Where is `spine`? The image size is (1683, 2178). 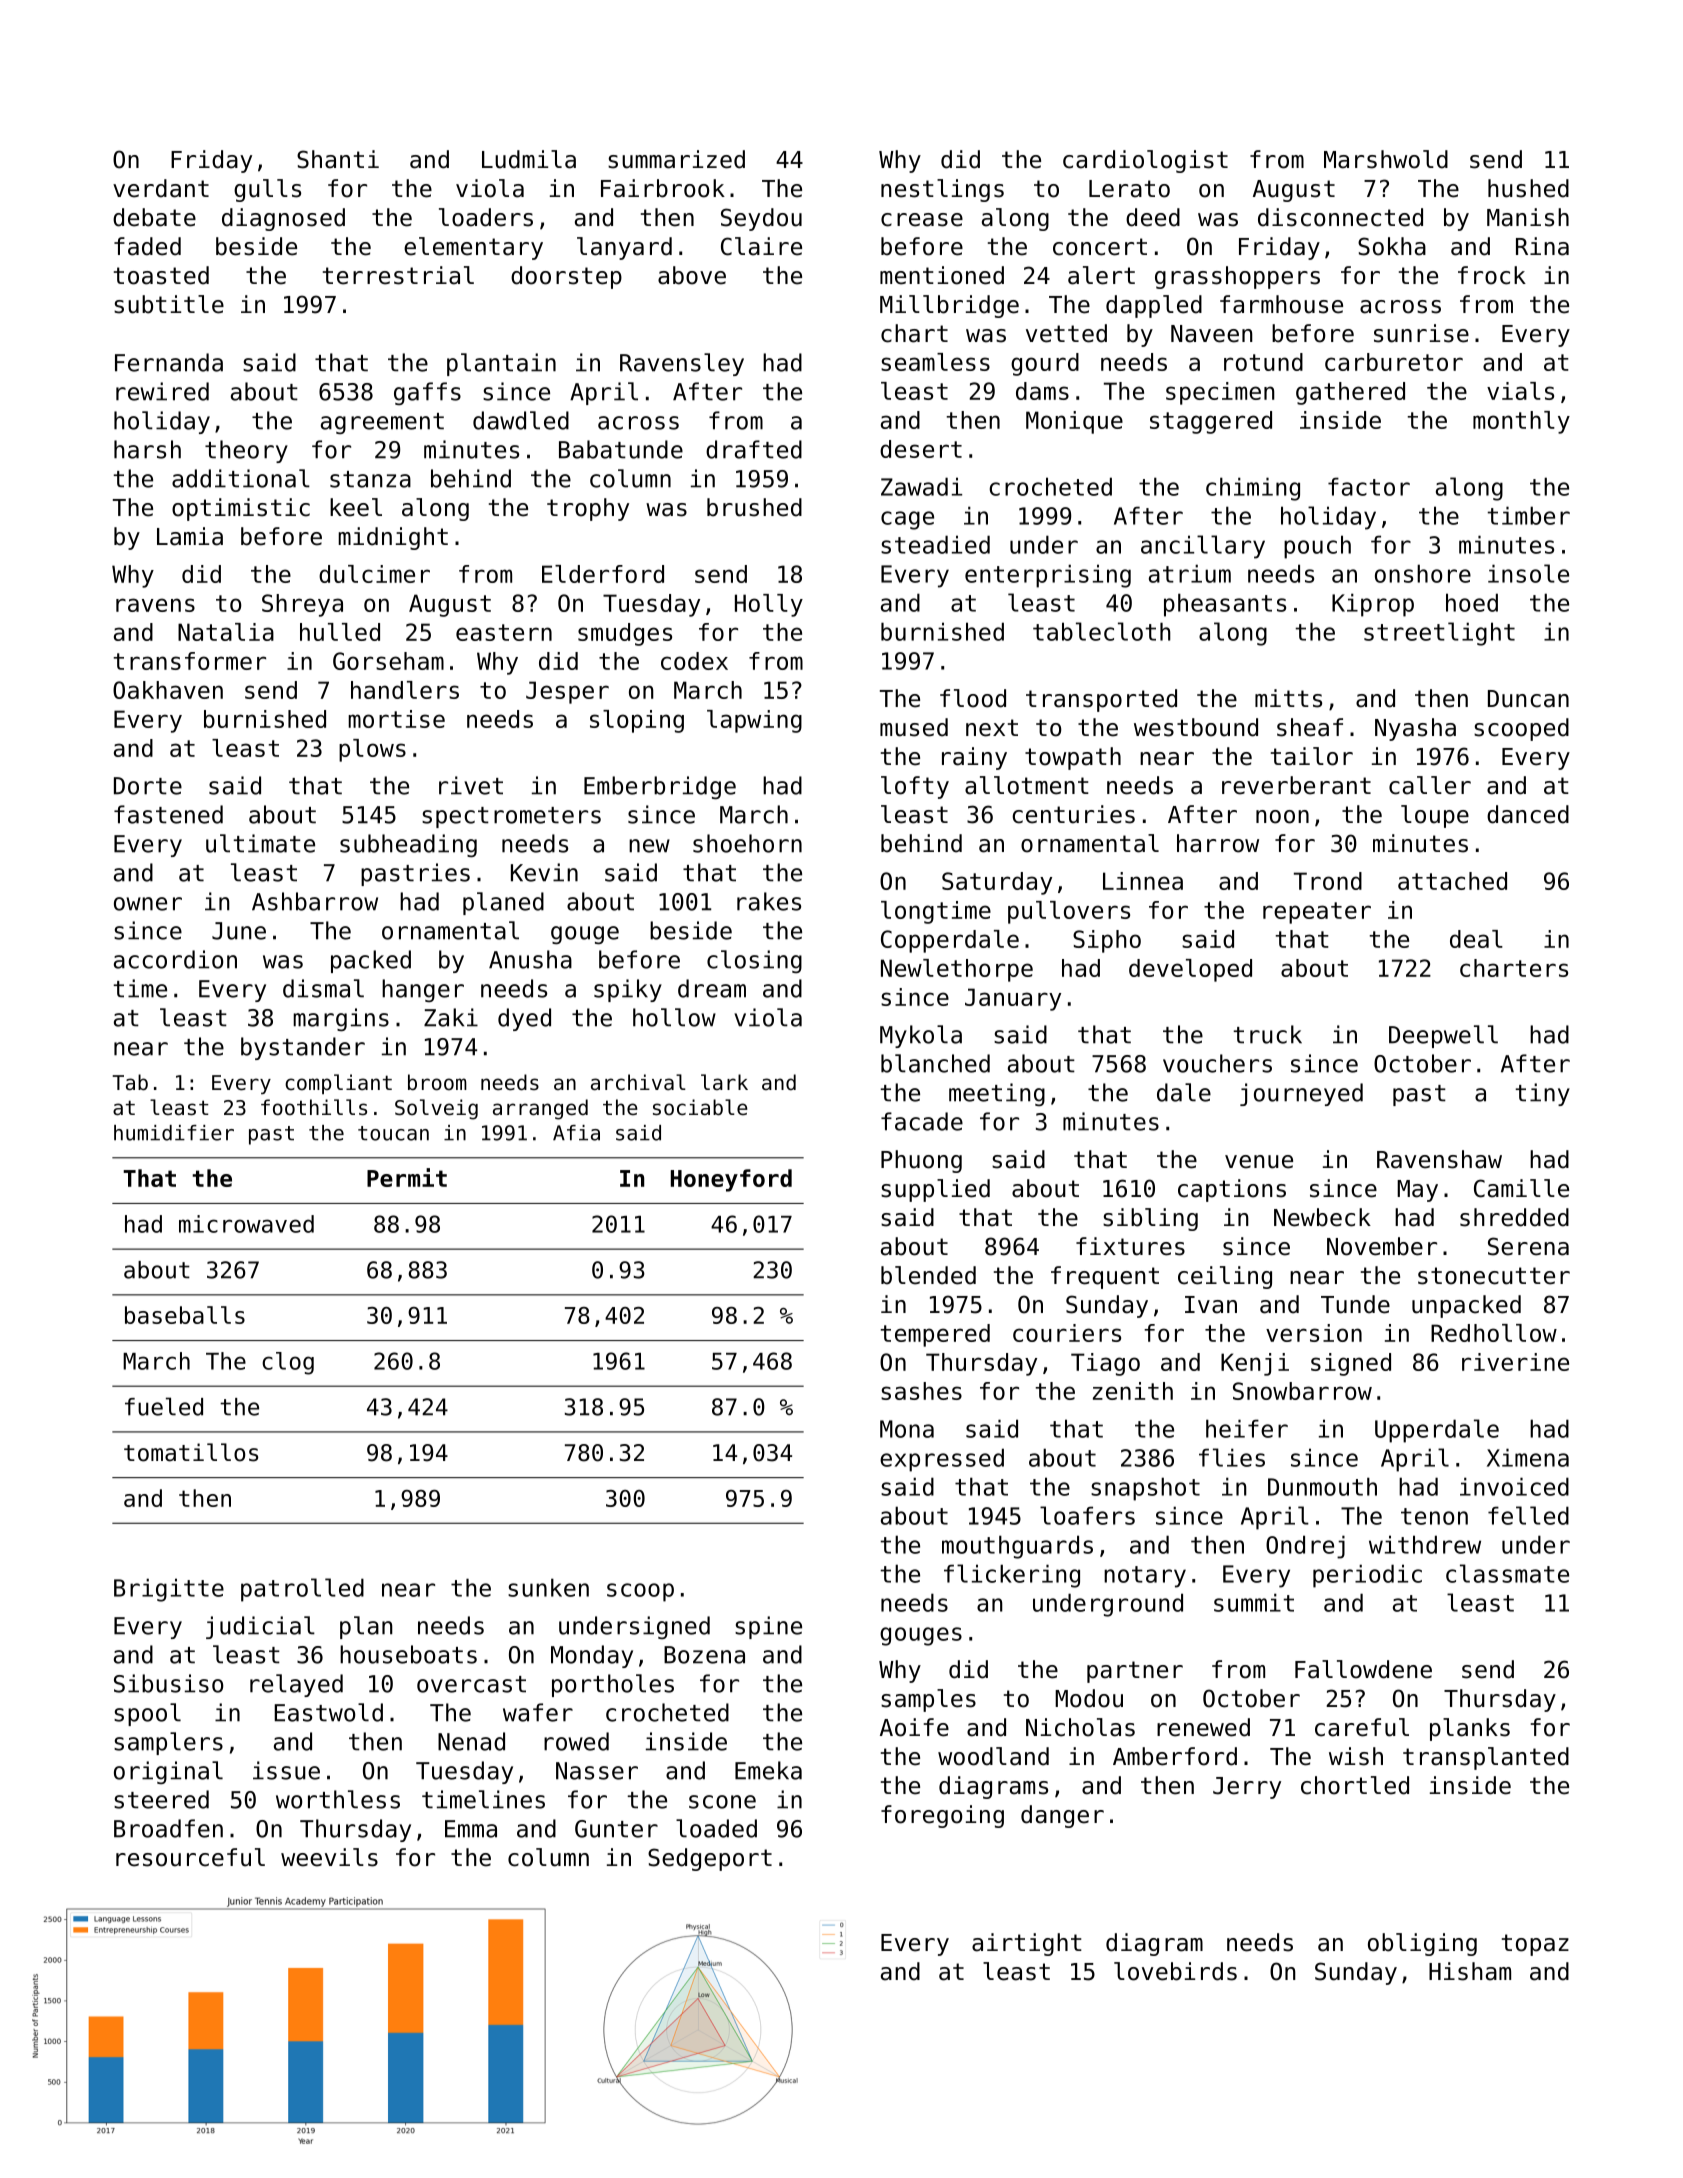
spine is located at coordinates (768, 1627).
